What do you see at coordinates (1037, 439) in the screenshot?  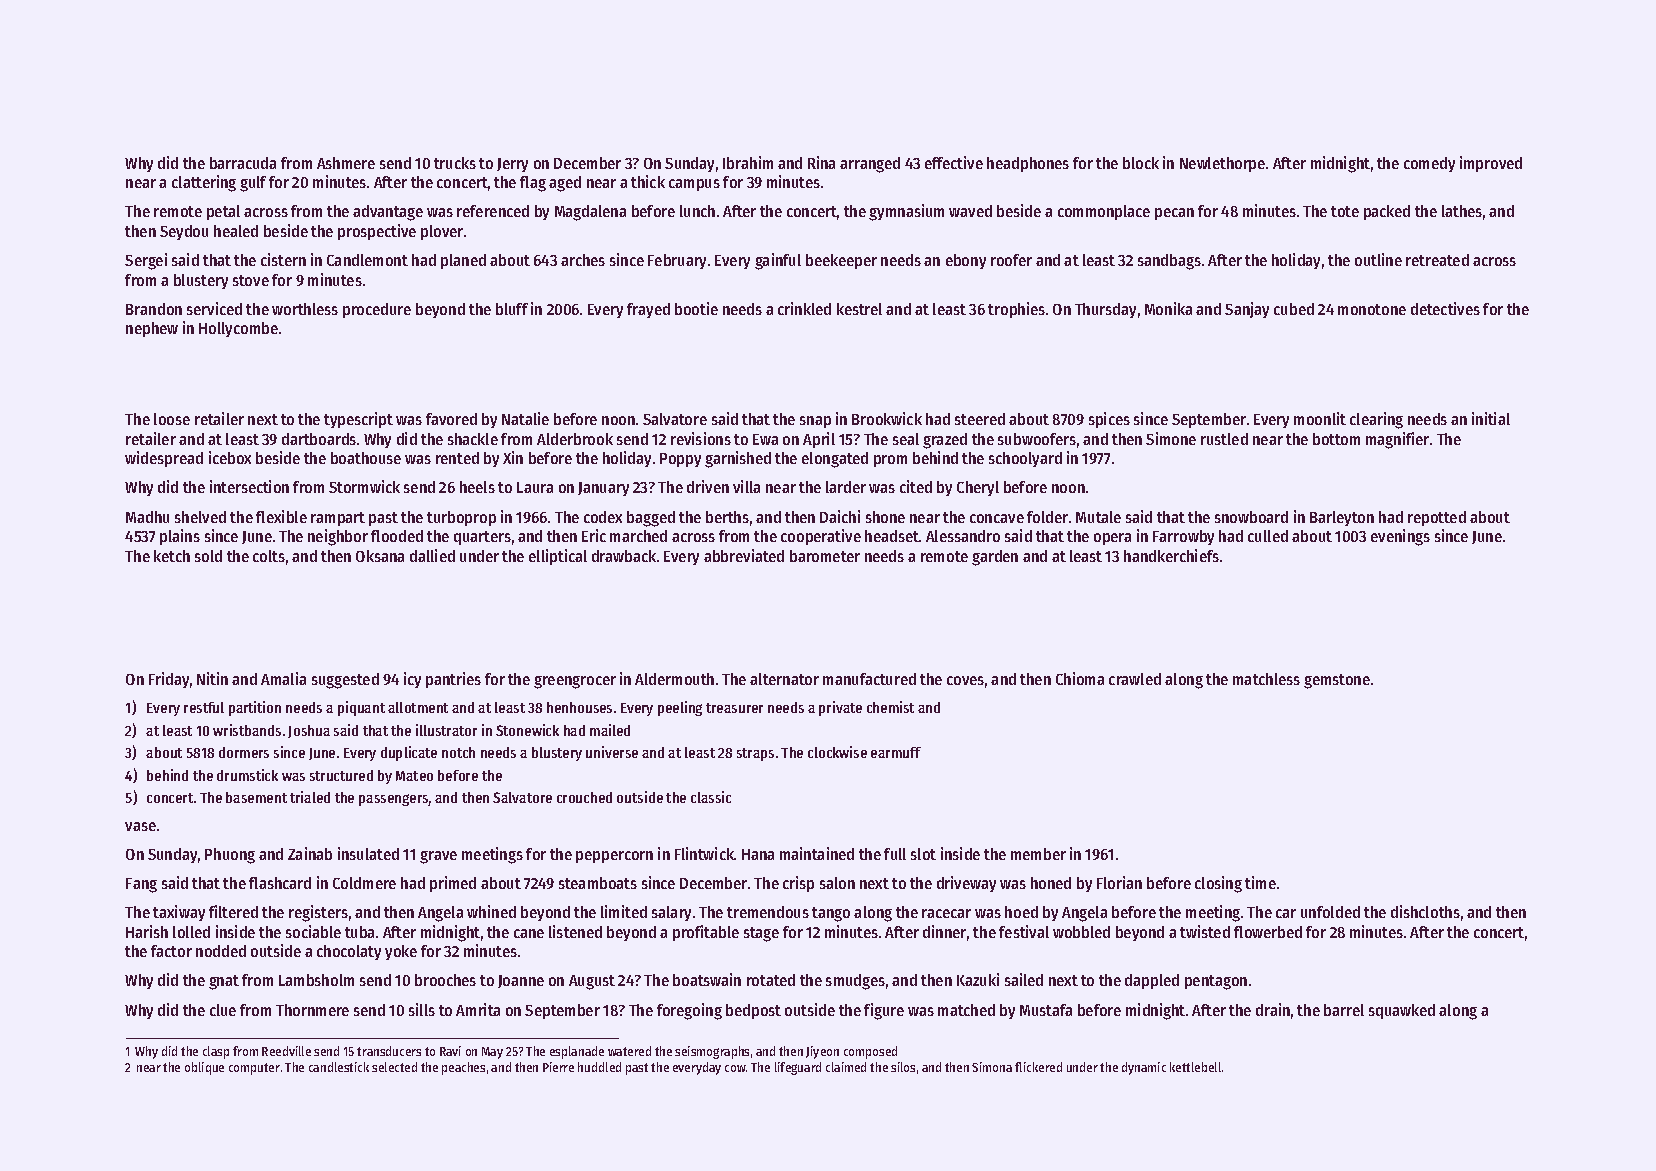 I see `subwoofers` at bounding box center [1037, 439].
